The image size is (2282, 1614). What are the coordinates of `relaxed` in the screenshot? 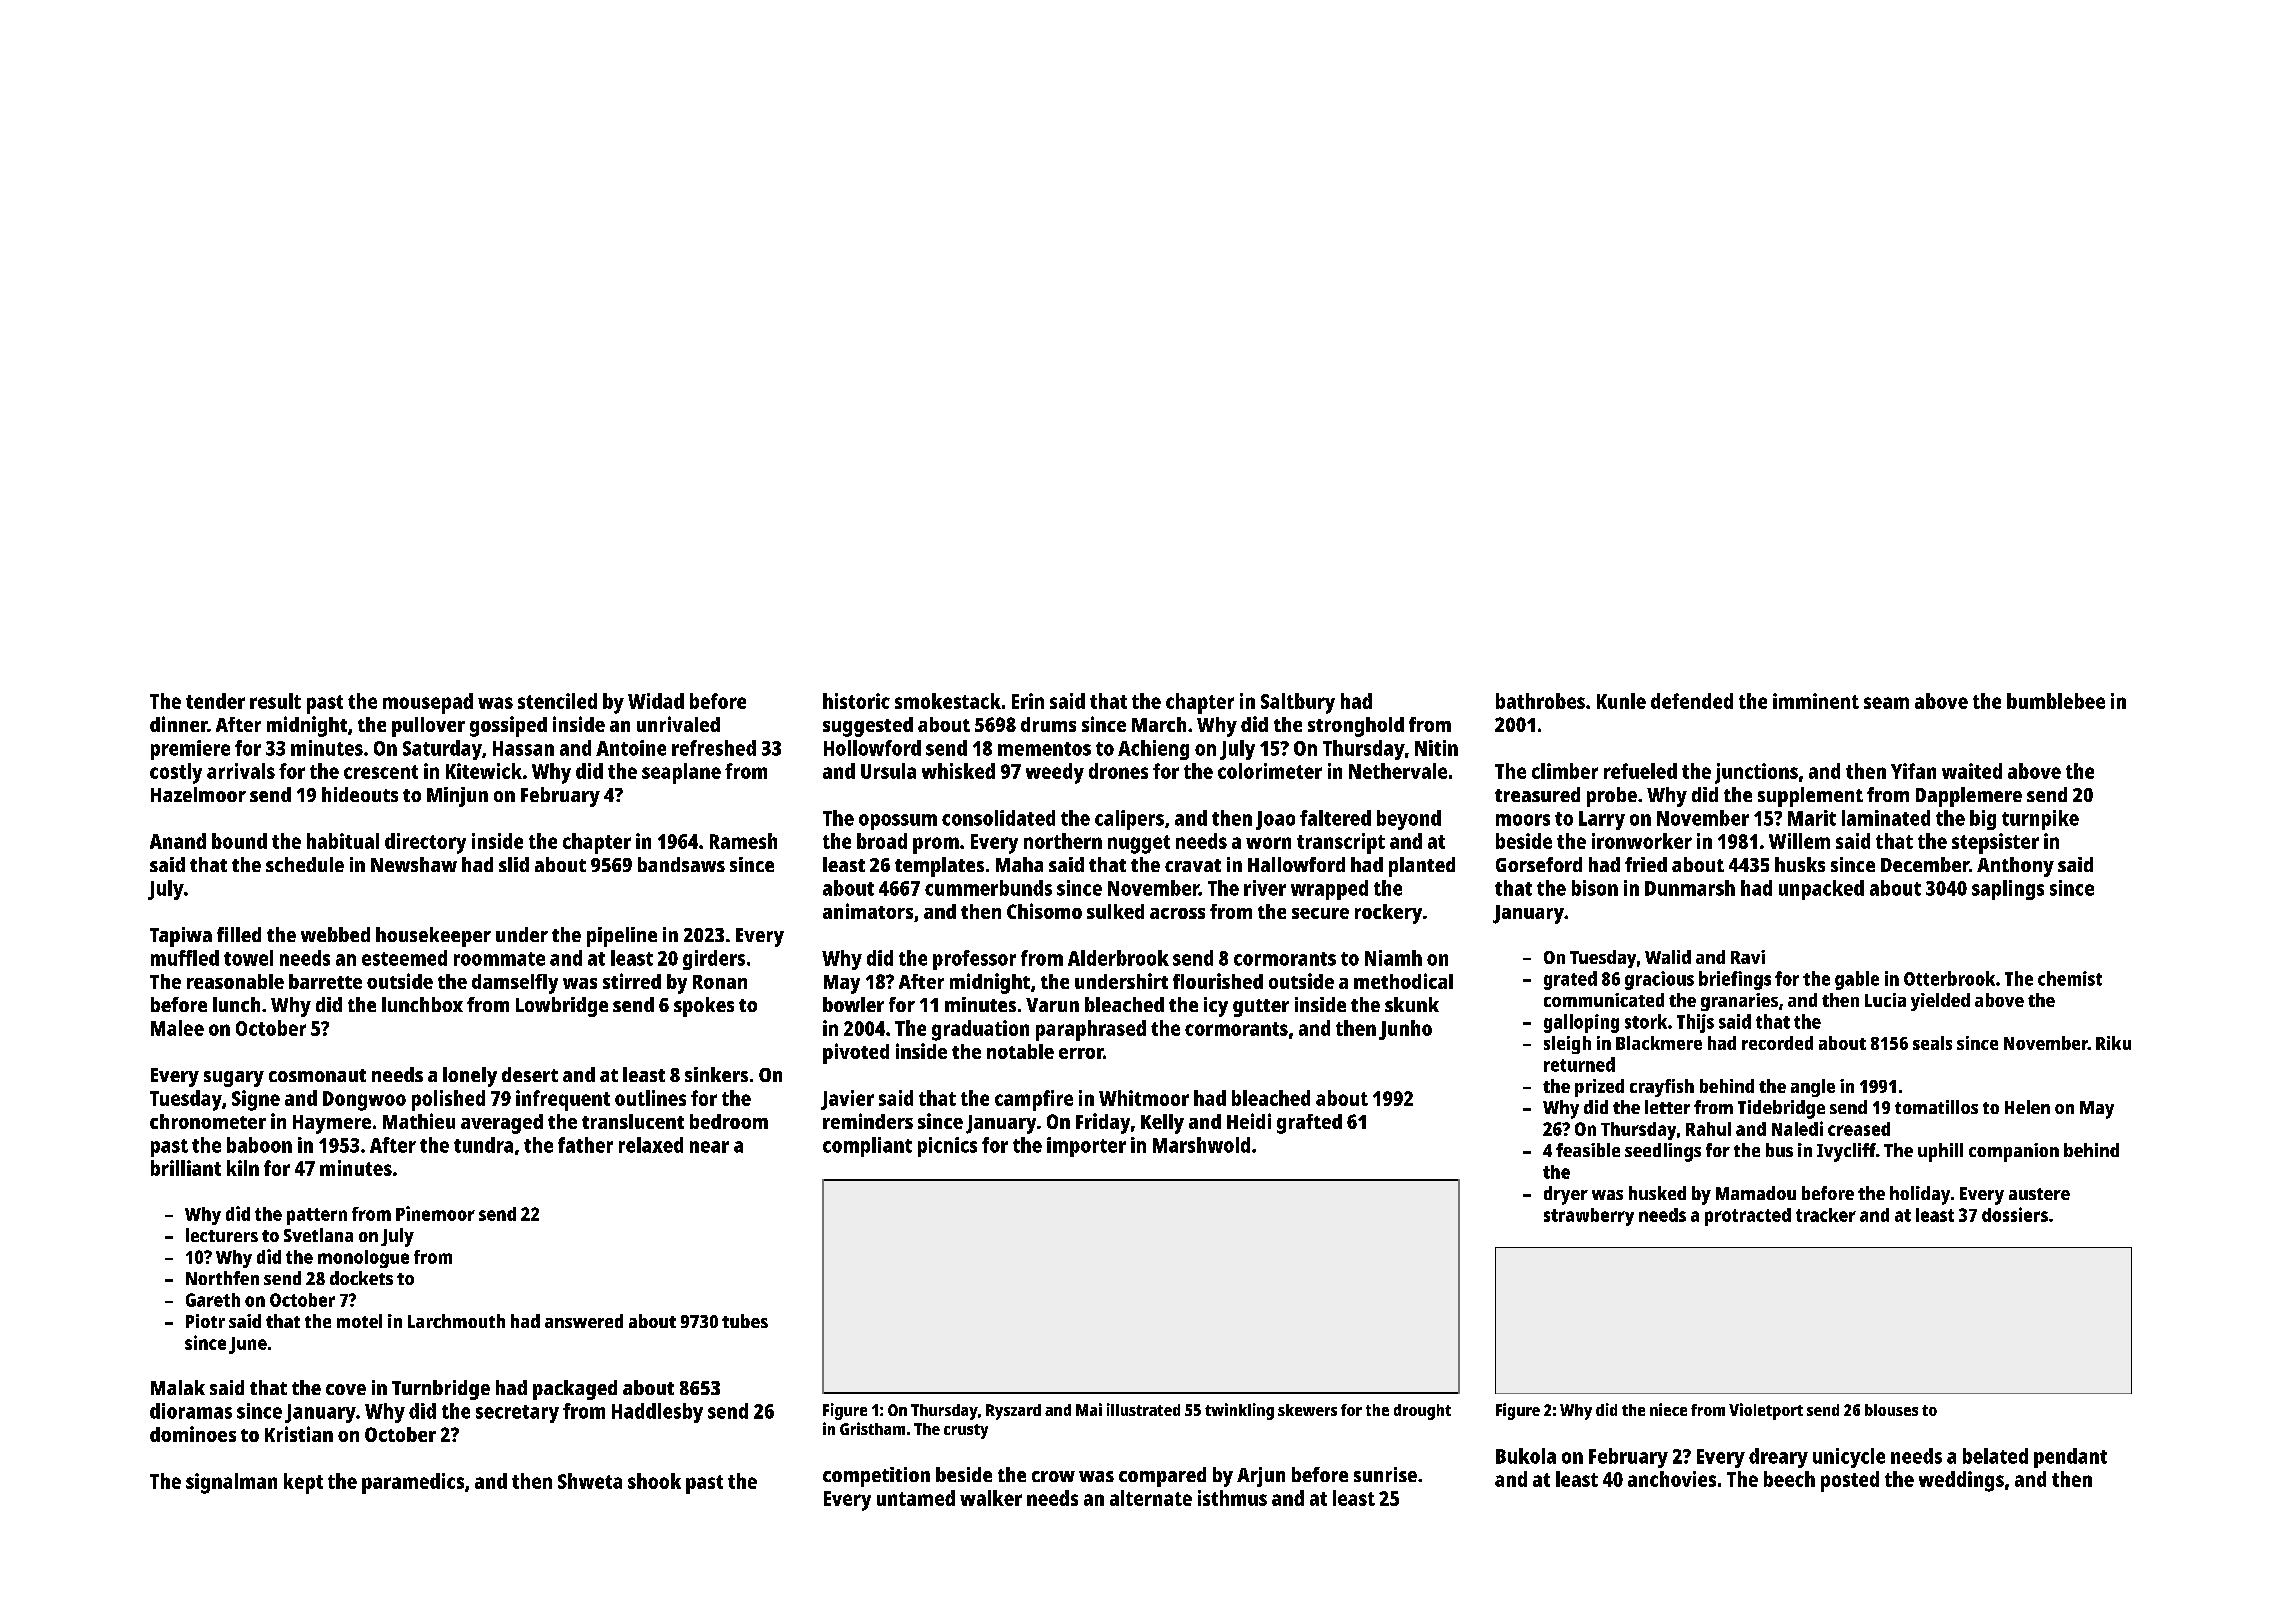 It's located at (651, 1145).
